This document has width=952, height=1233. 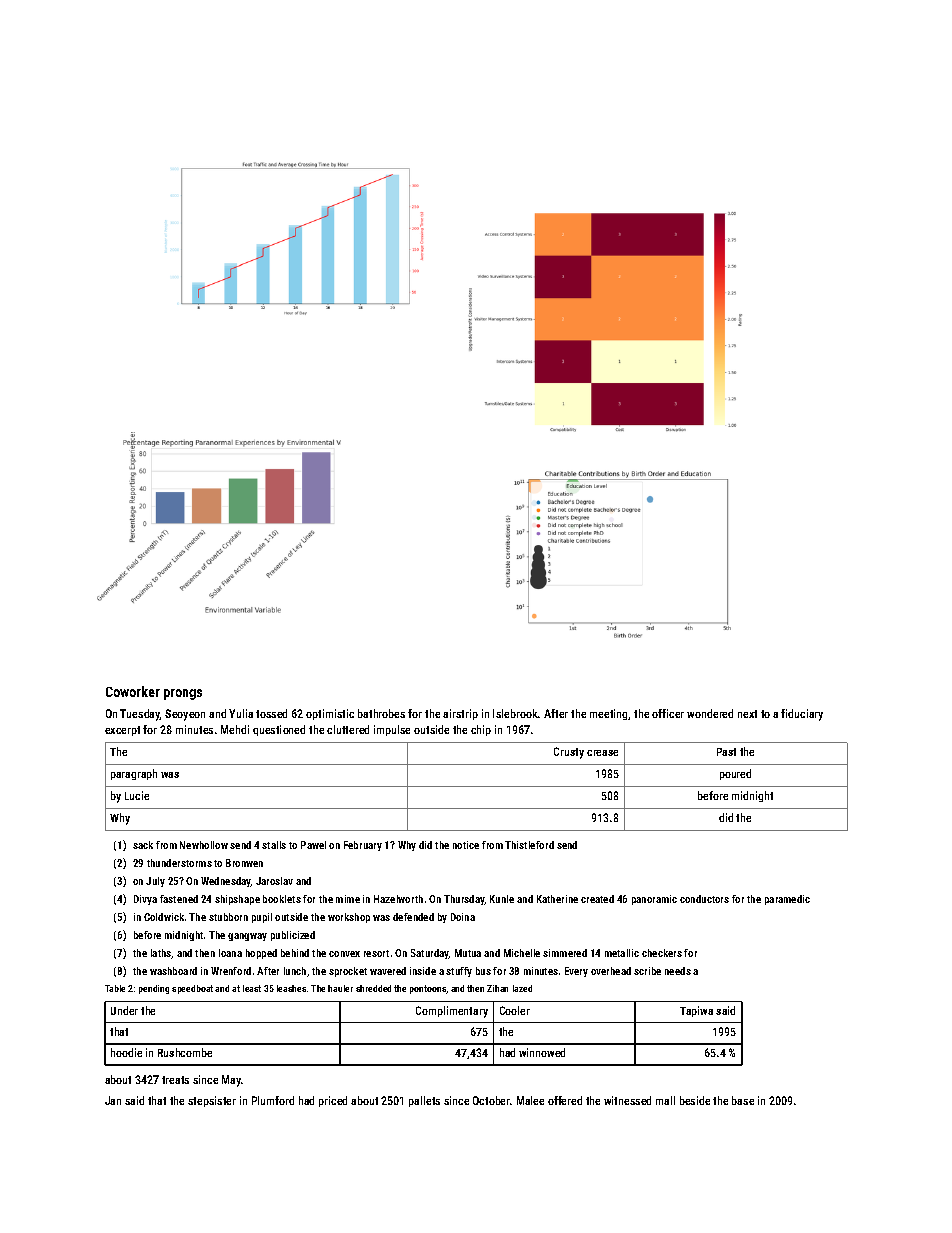 I want to click on lunch, so click(x=295, y=971).
